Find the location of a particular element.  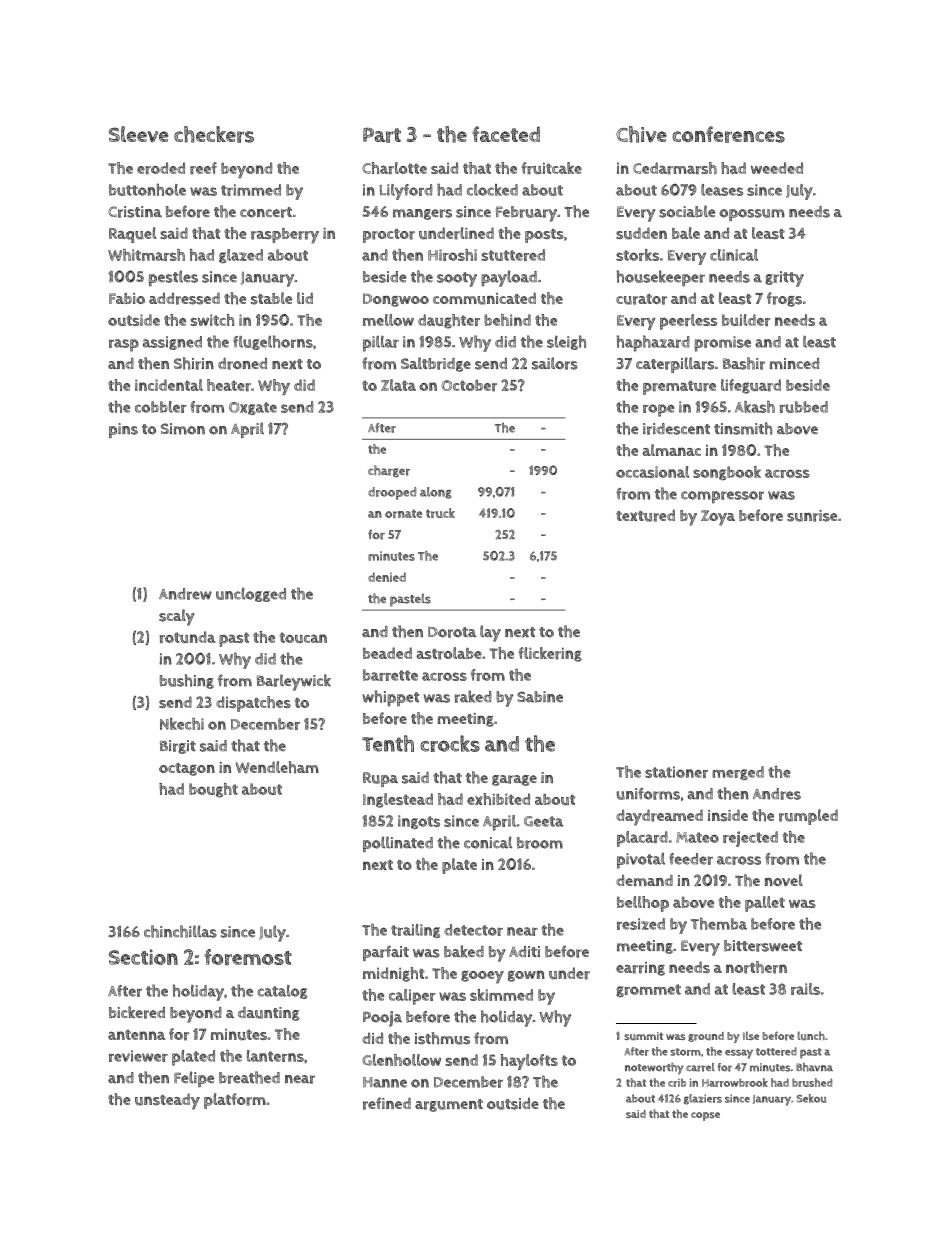

garage is located at coordinates (514, 780).
